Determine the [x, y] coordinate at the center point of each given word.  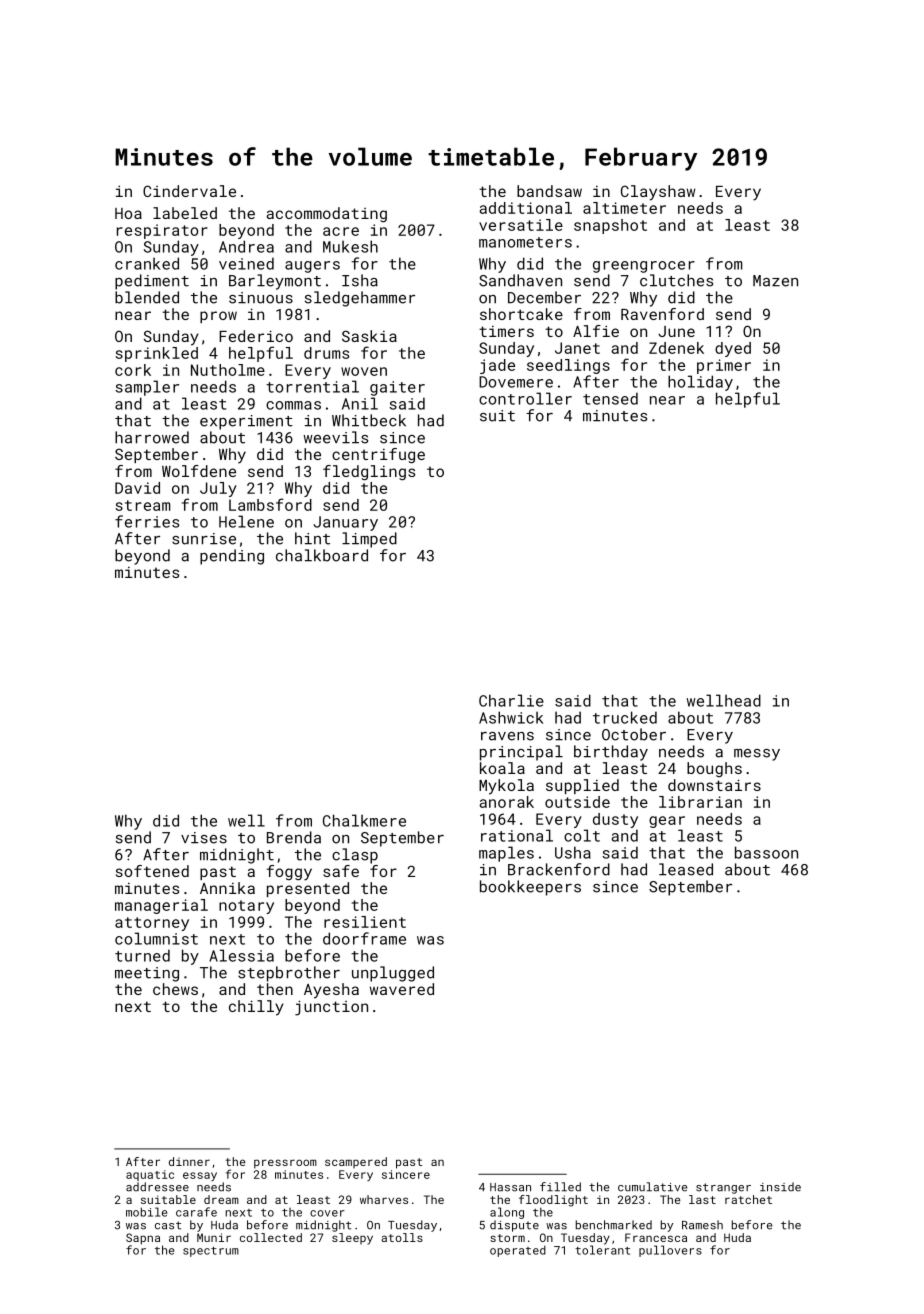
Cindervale [189, 191]
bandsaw [549, 191]
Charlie [511, 700]
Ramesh [702, 1225]
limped [369, 540]
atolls [402, 1237]
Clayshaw [658, 193]
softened [152, 871]
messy [757, 755]
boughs [714, 769]
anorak [506, 802]
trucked [625, 717]
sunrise [204, 539]
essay [200, 1176]
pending [232, 557]
